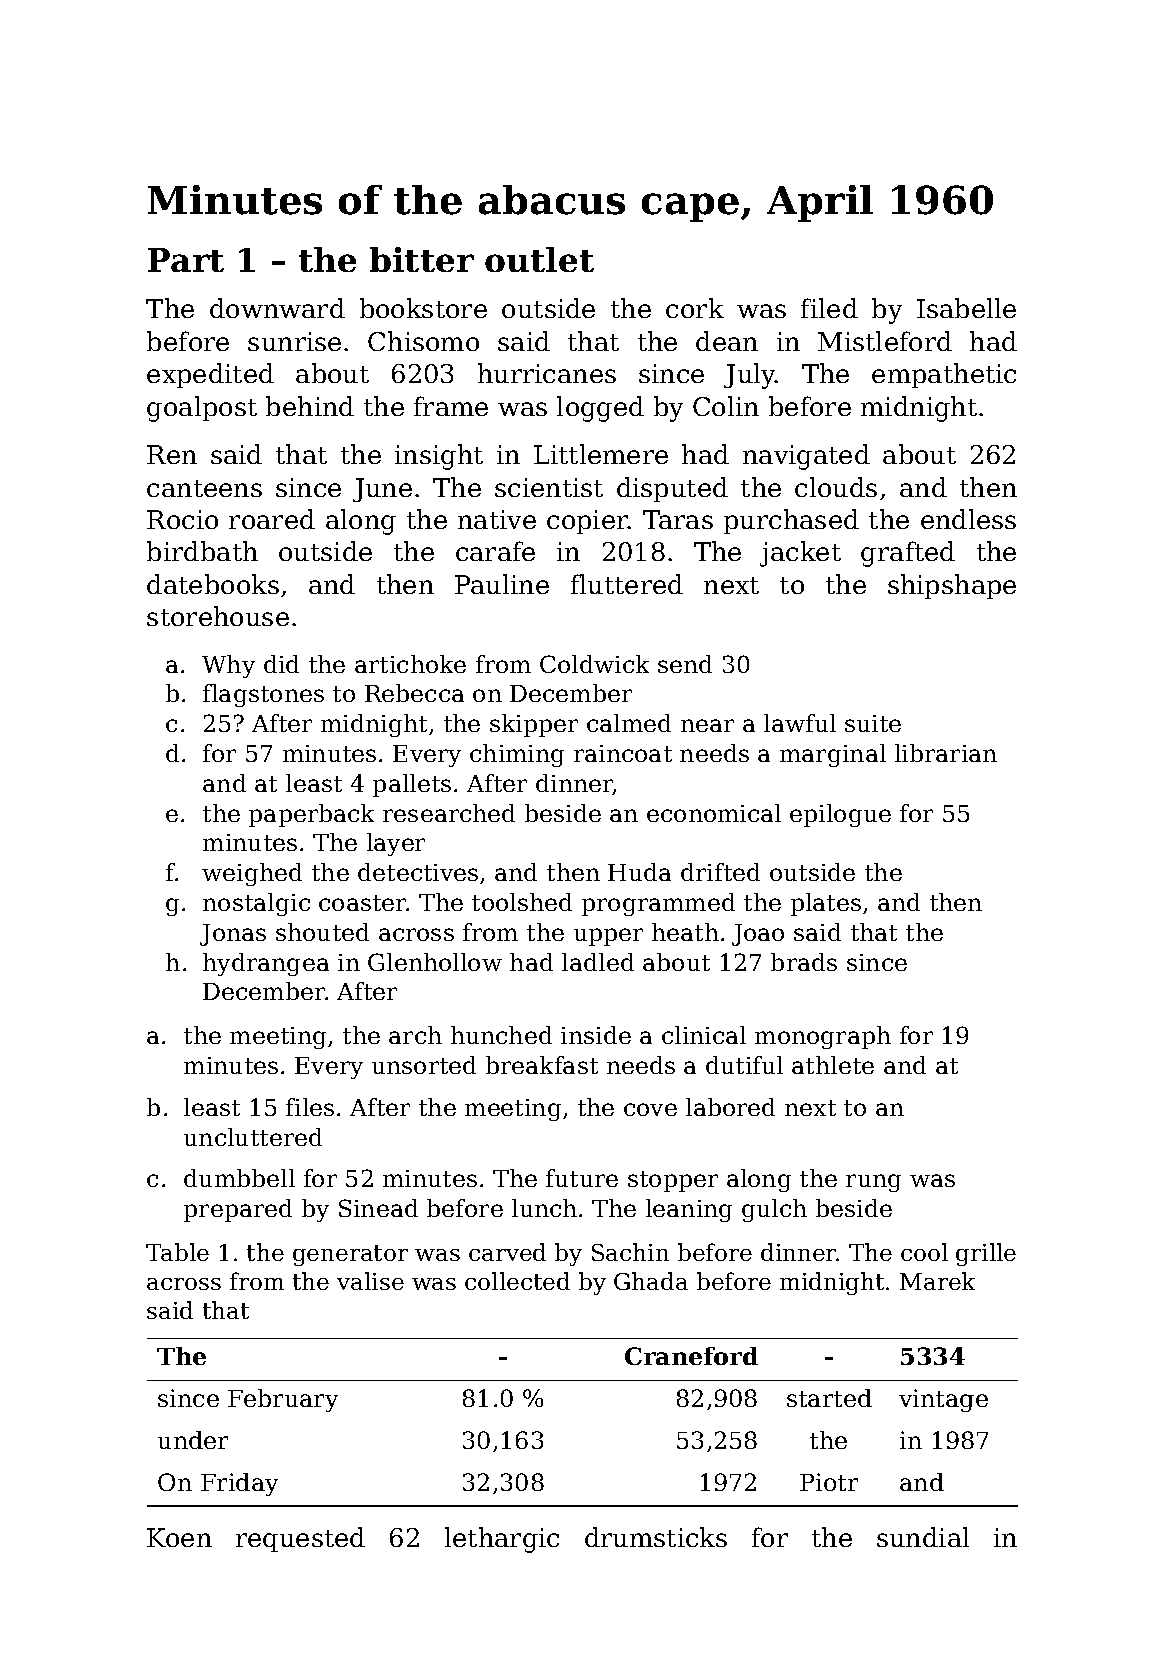 This image has height=1654, width=1165. What do you see at coordinates (272, 519) in the image?
I see `roared` at bounding box center [272, 519].
